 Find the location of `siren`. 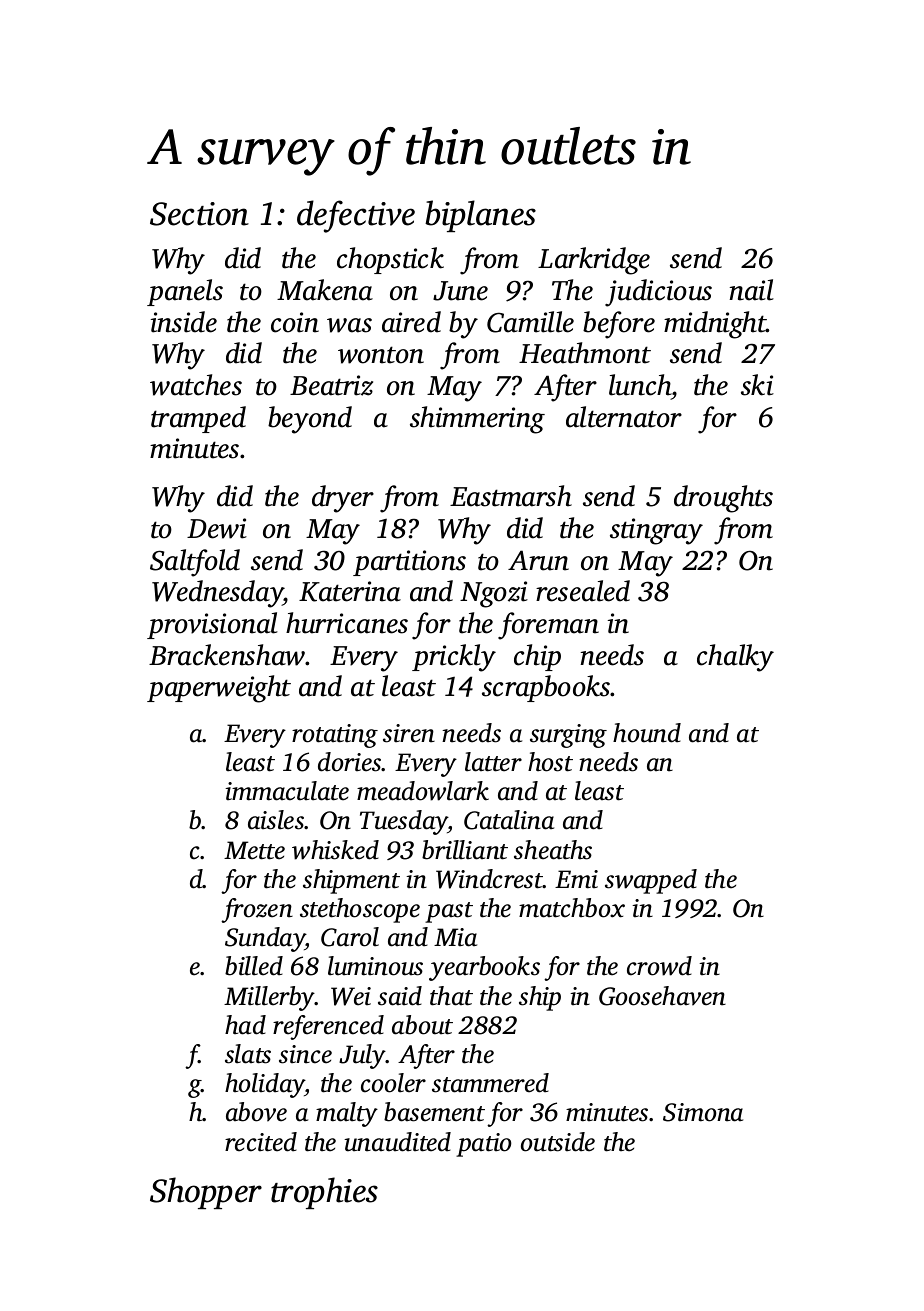

siren is located at coordinates (409, 733).
